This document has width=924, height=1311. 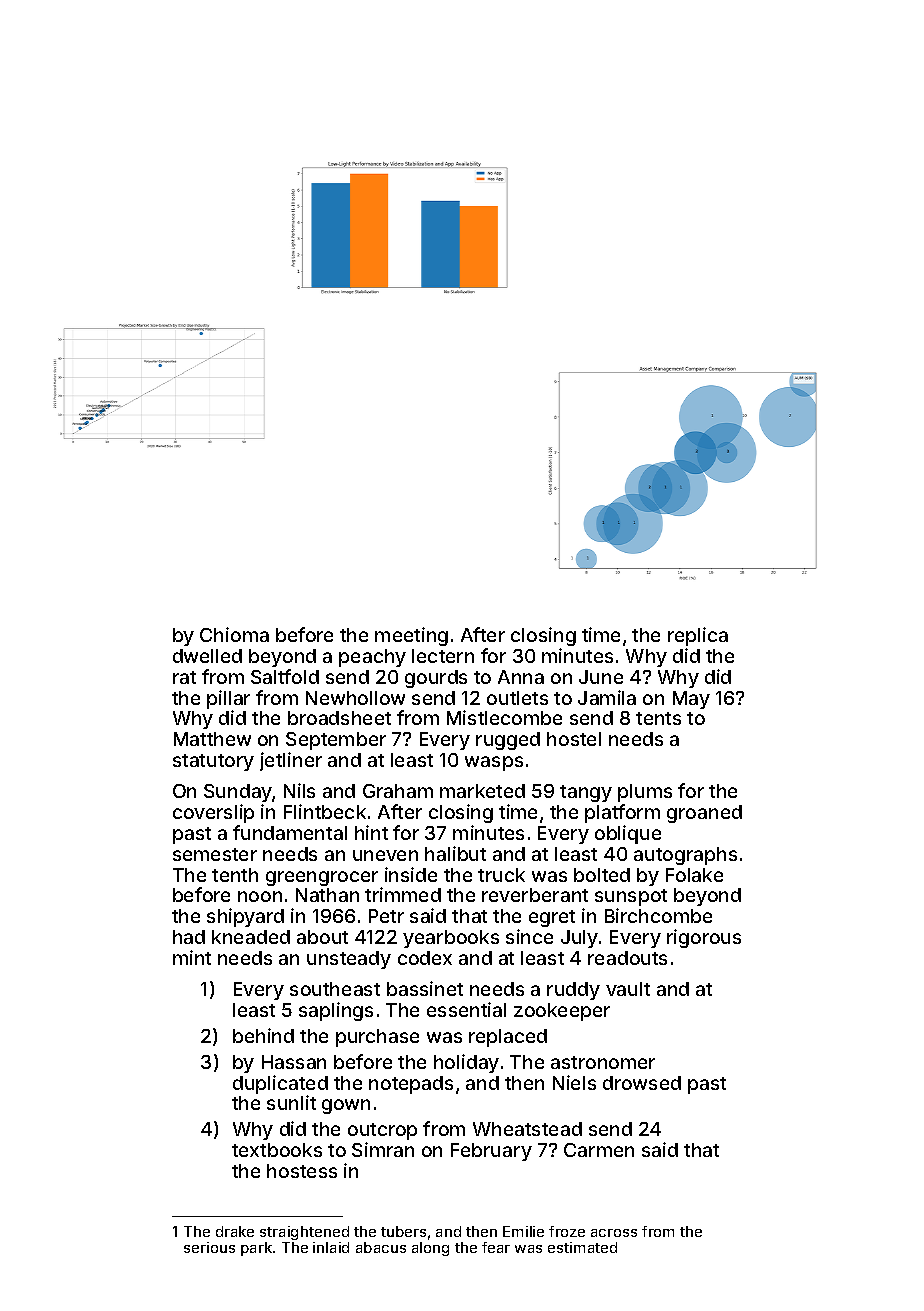 I want to click on abacus, so click(x=381, y=1247).
